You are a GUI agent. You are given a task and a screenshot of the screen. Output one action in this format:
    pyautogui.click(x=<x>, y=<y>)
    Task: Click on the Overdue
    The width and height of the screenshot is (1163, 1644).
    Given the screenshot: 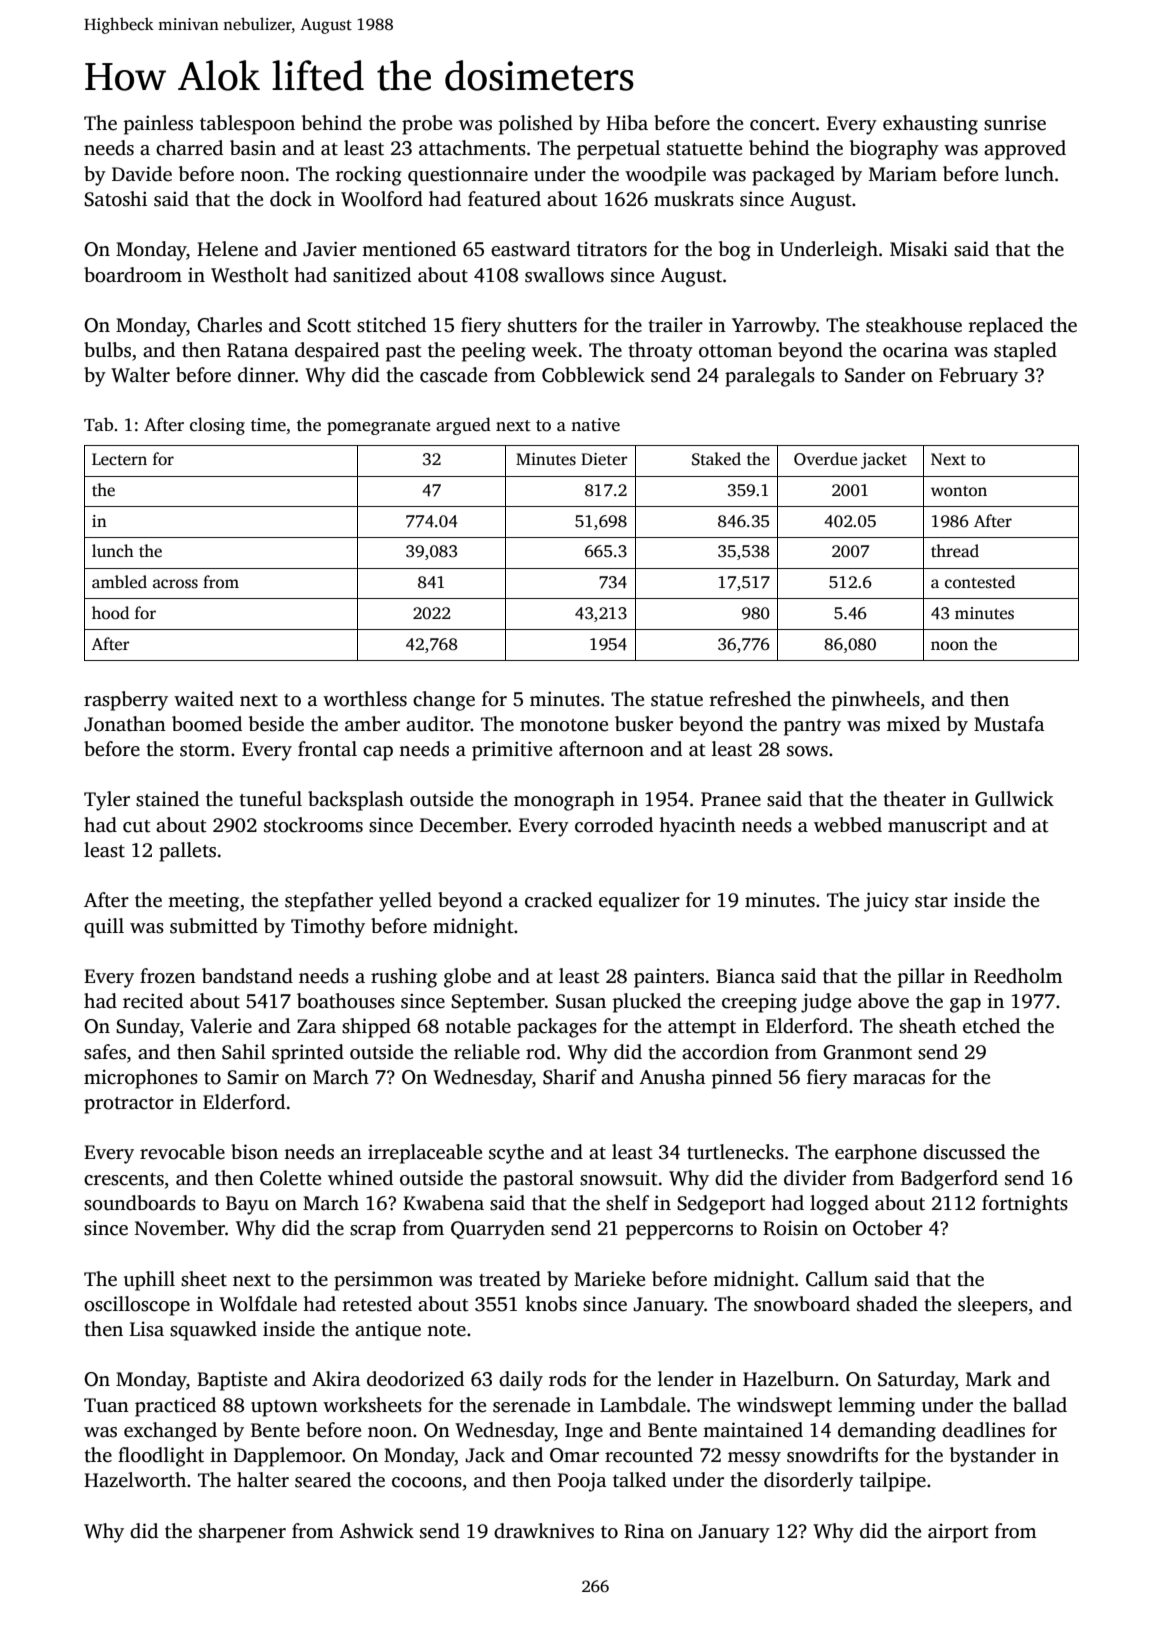 What is the action you would take?
    pyautogui.click(x=825, y=459)
